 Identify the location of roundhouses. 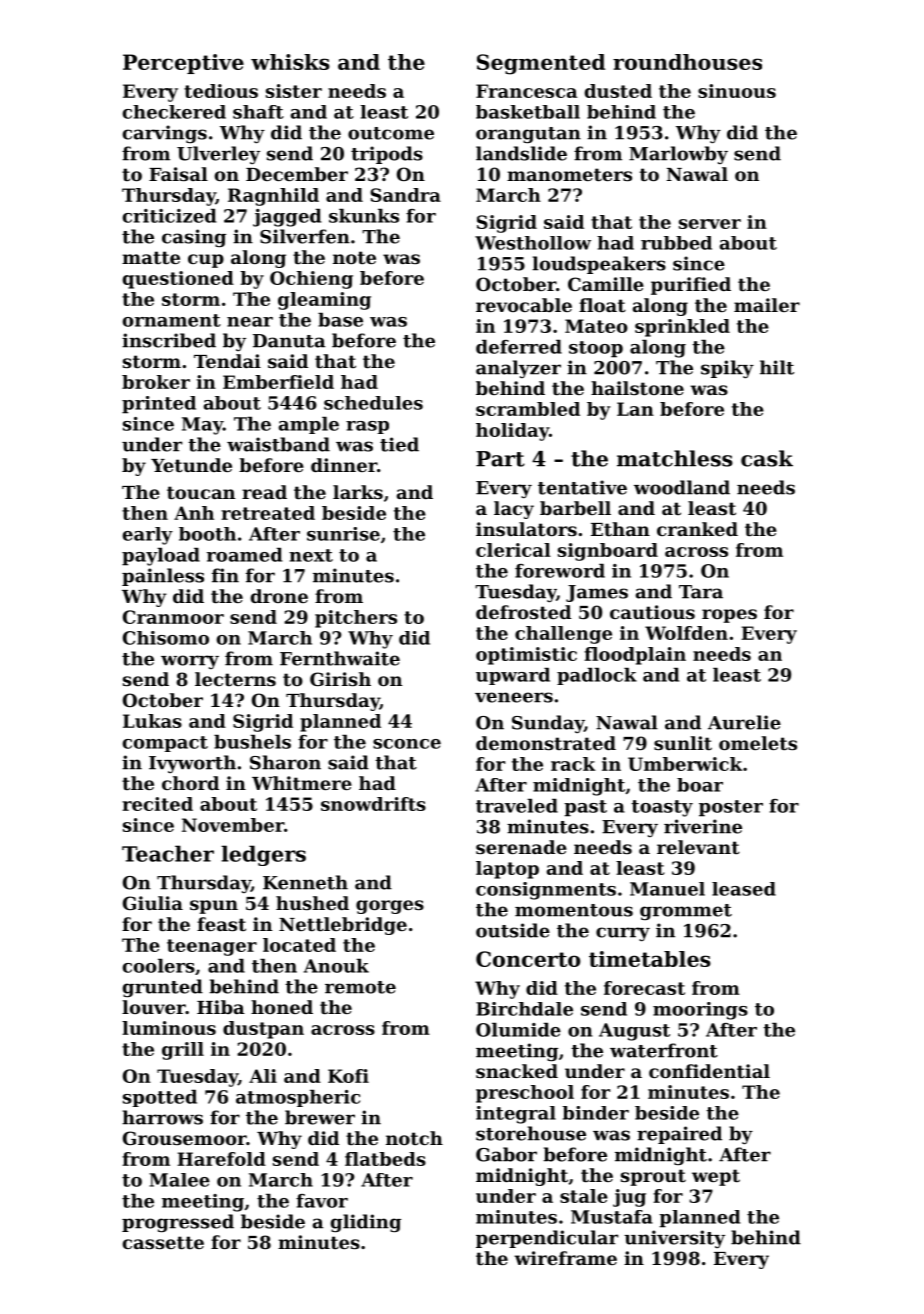
(687, 62).
